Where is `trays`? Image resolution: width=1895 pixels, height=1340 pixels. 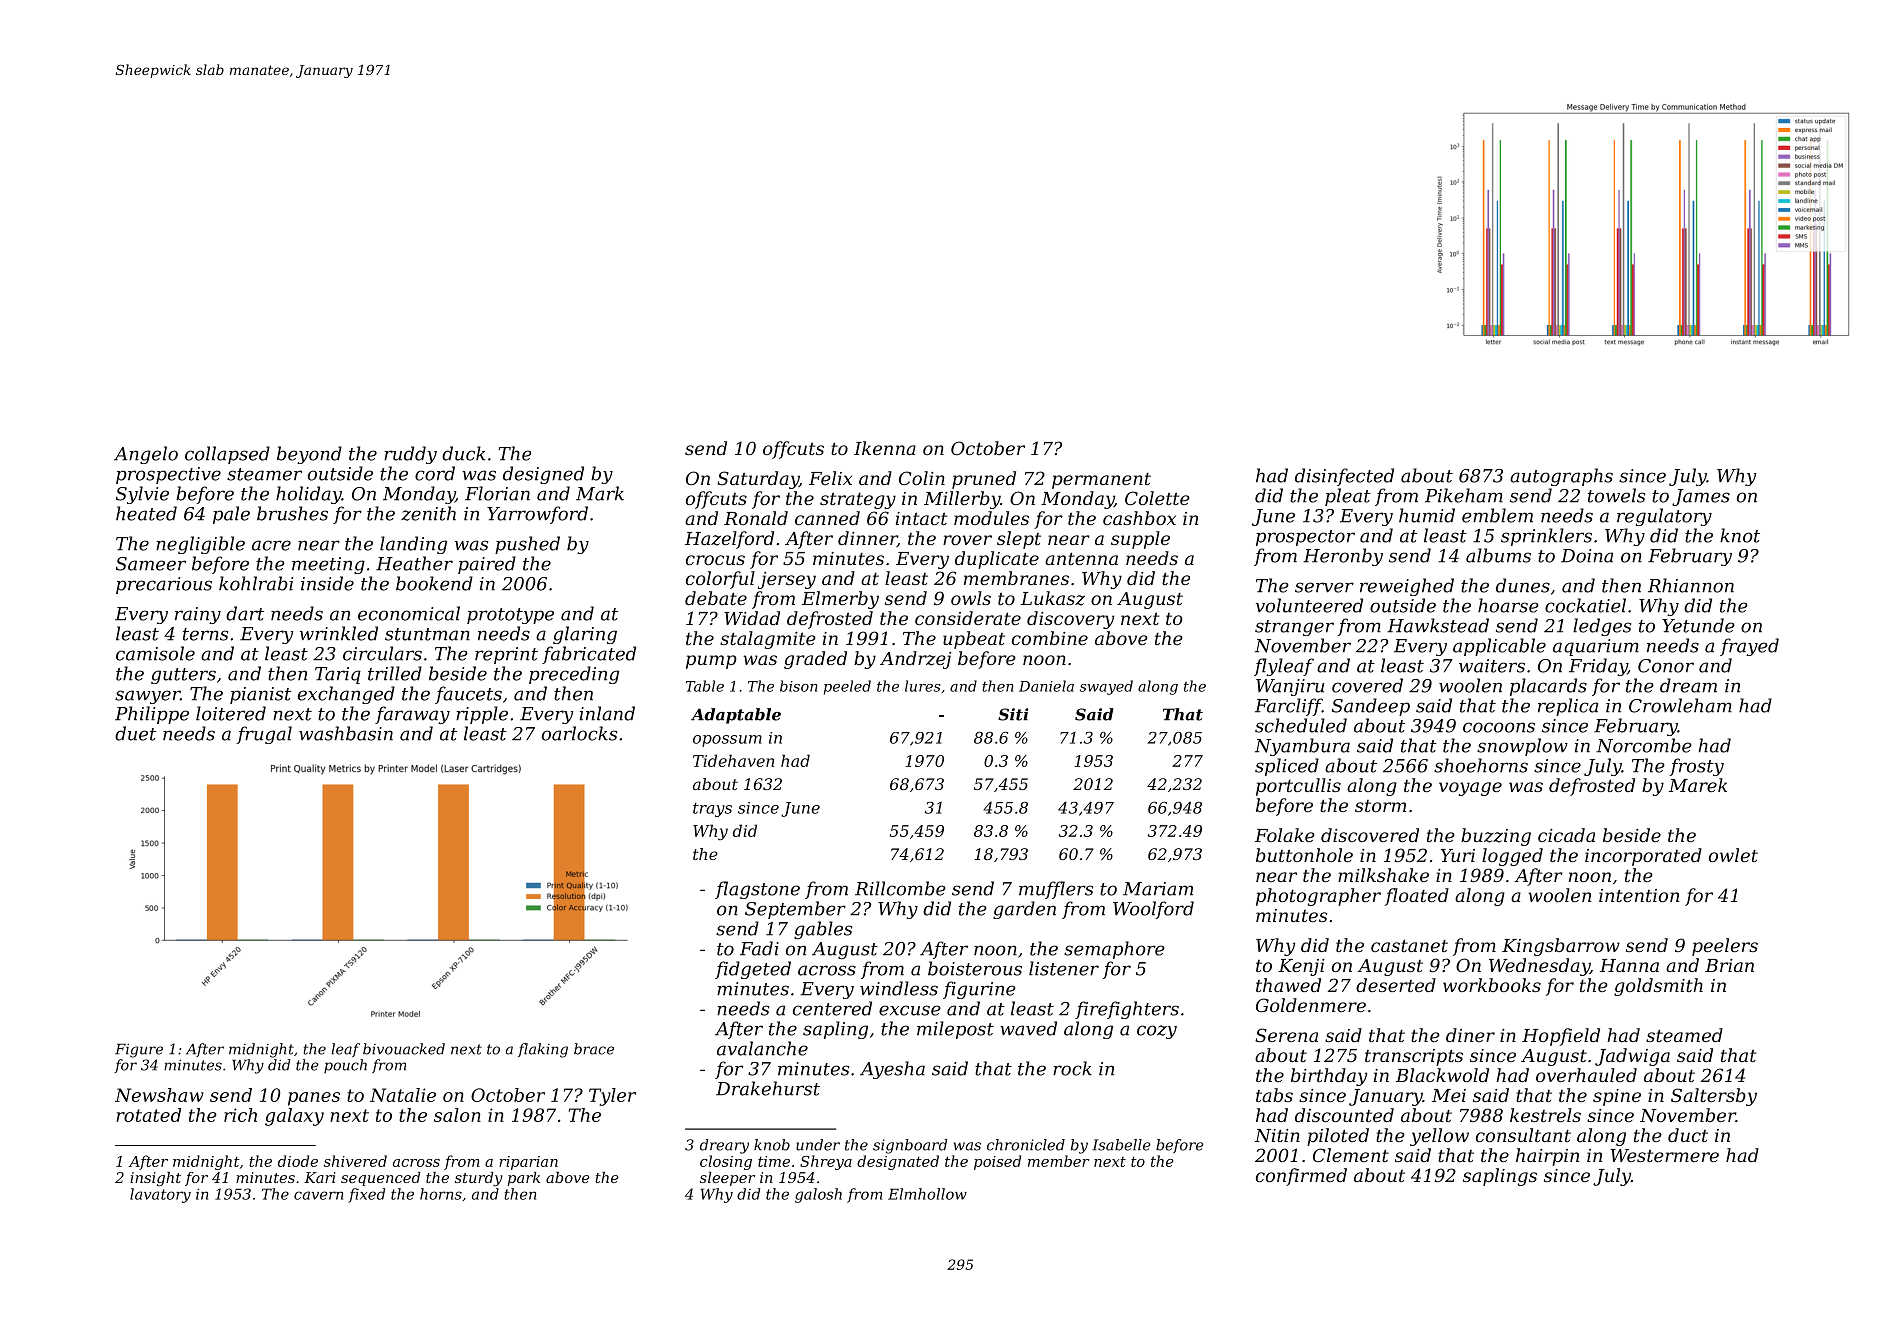
trays is located at coordinates (712, 809).
